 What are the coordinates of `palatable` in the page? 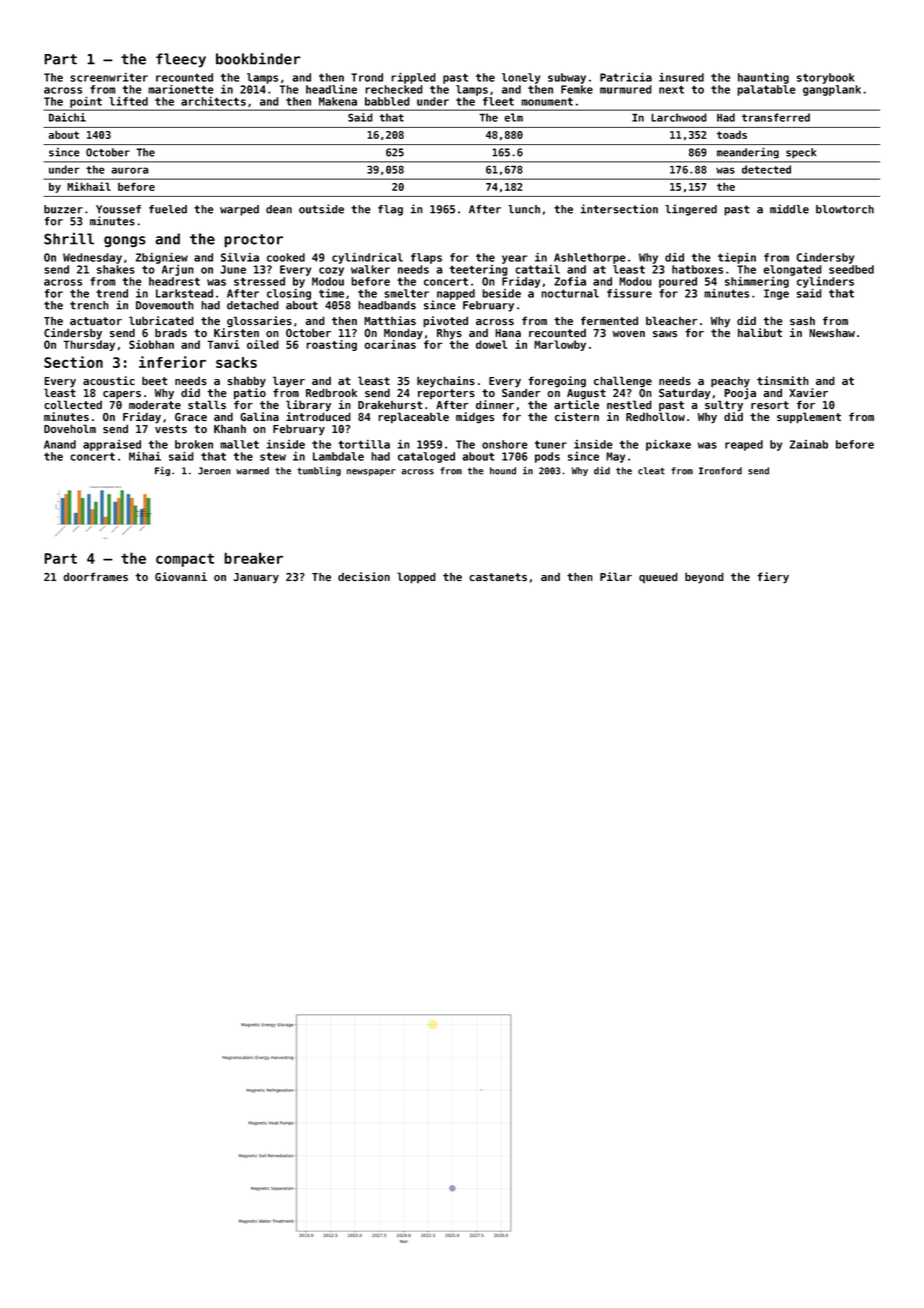 It's located at (766, 90).
